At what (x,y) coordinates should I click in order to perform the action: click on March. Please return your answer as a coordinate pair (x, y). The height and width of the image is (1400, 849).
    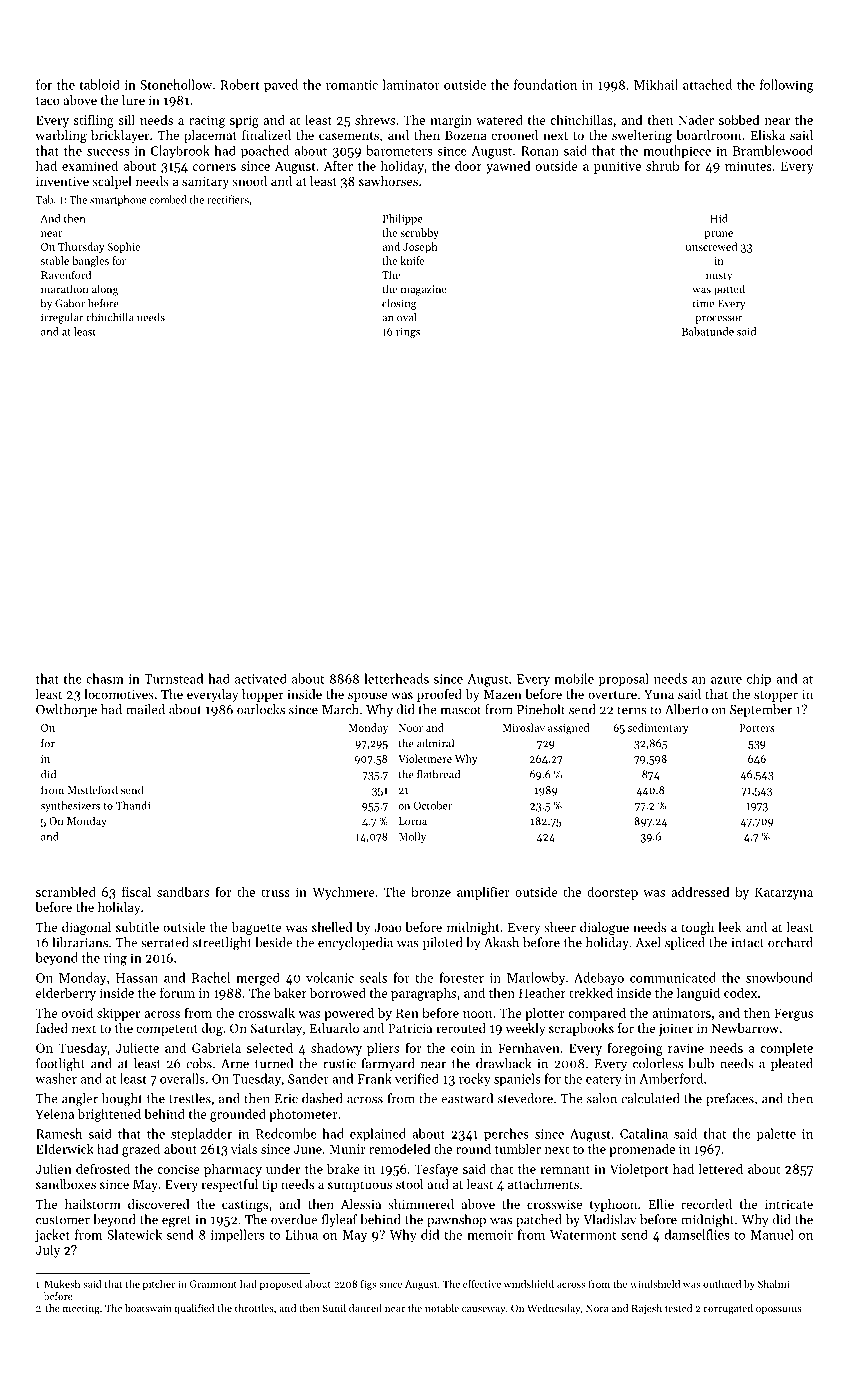
    Looking at the image, I should click on (340, 709).
